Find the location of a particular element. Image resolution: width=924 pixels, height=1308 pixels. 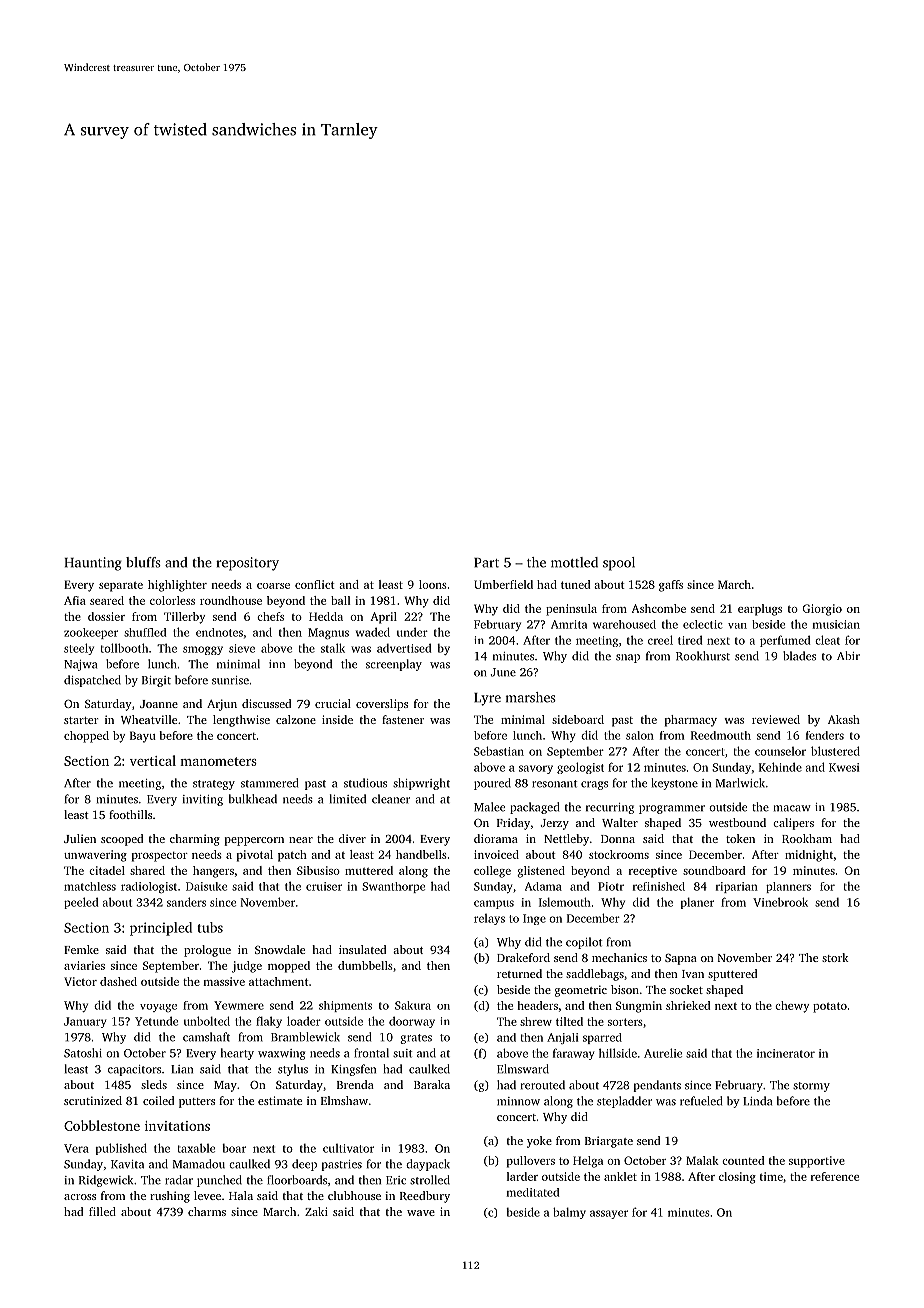

Femke is located at coordinates (81, 949).
